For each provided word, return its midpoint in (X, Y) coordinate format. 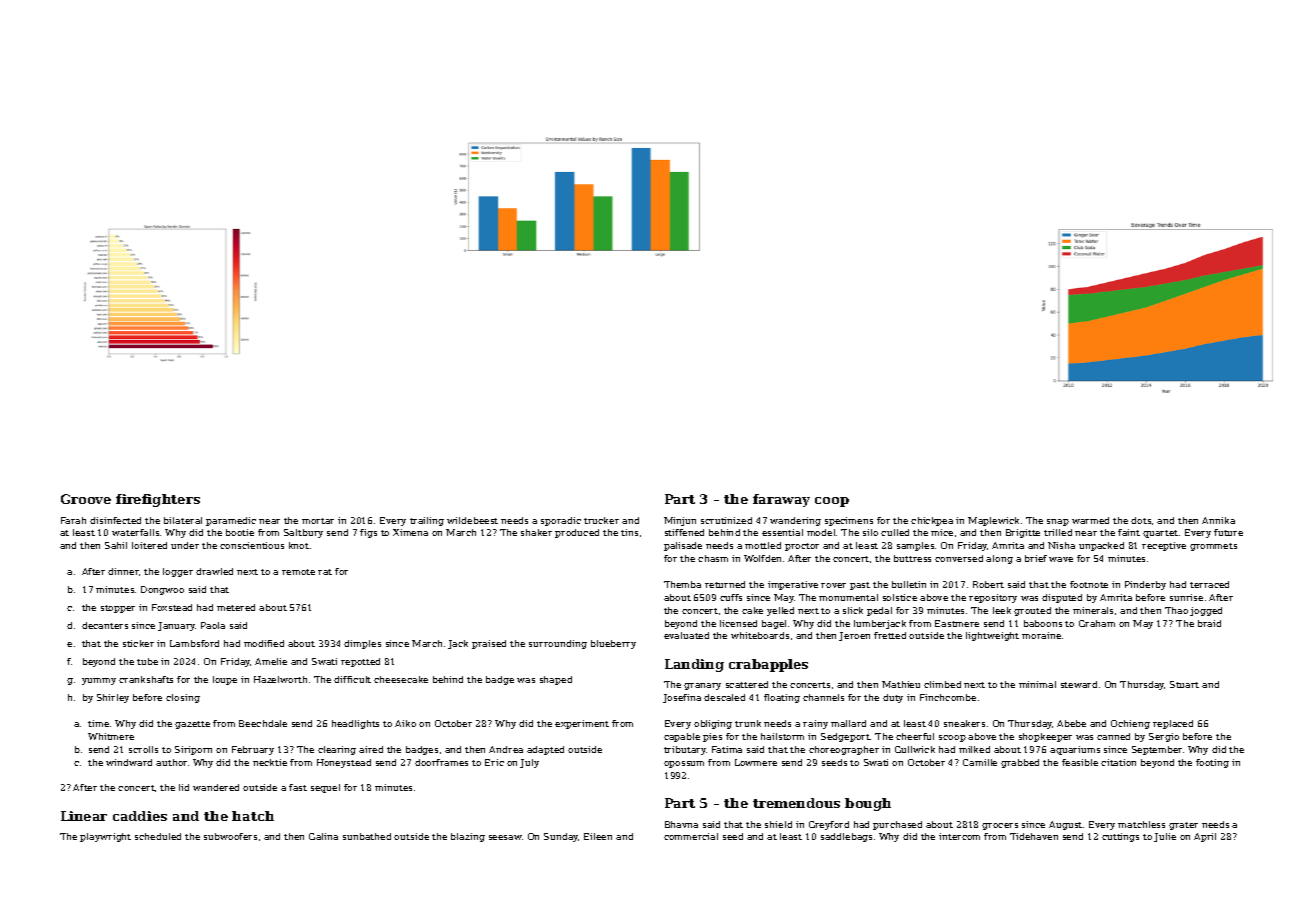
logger (178, 572)
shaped (556, 680)
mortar (318, 521)
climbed (942, 684)
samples (915, 546)
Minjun (680, 521)
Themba (682, 584)
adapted (545, 750)
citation (1118, 762)
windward (129, 762)
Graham (1097, 623)
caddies (140, 816)
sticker (138, 643)
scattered (747, 684)
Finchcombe (948, 697)
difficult (352, 679)
